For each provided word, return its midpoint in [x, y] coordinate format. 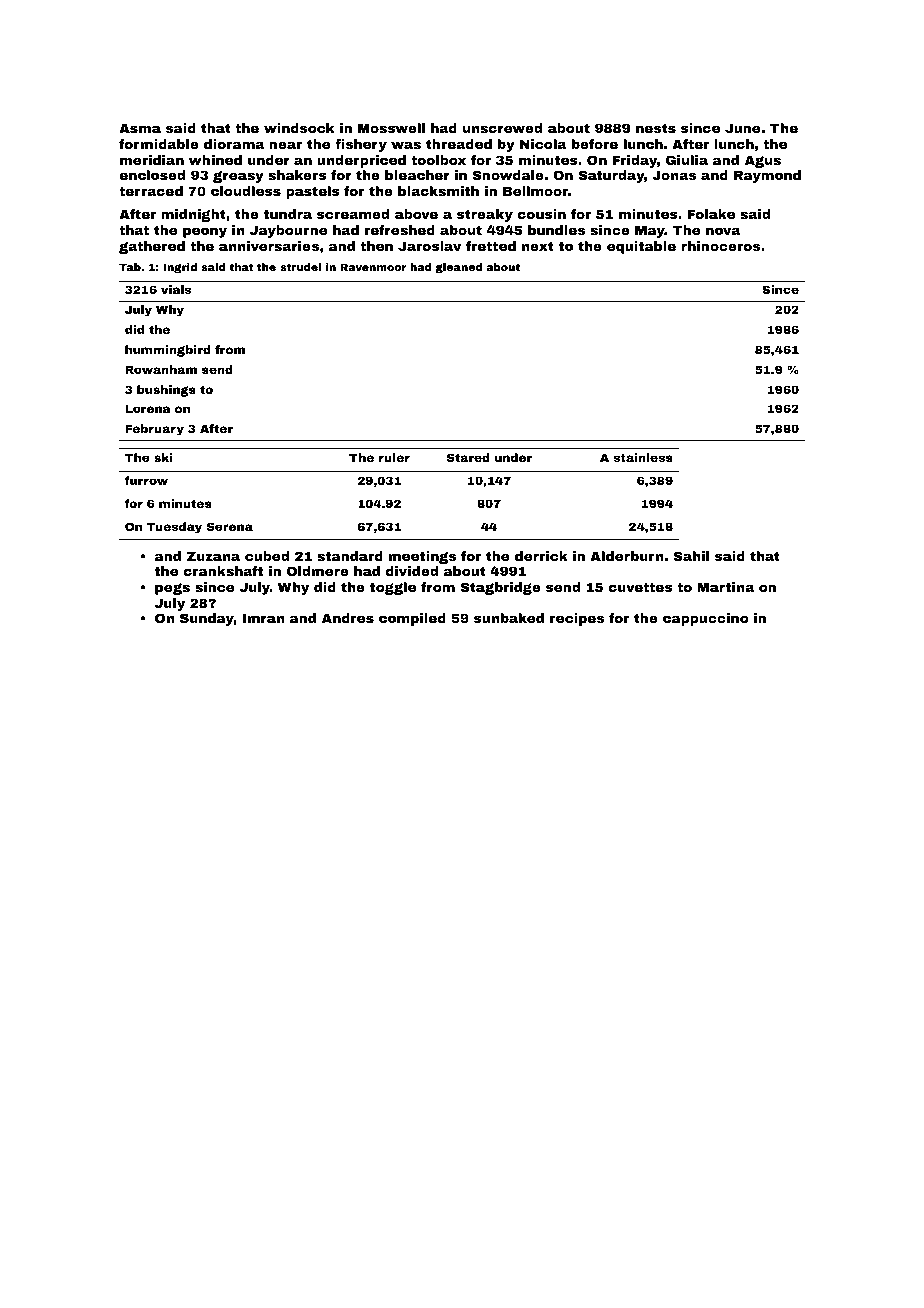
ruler [394, 457]
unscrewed [502, 128]
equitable [641, 247]
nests [656, 128]
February [154, 430]
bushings [166, 391]
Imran [264, 618]
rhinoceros [720, 246]
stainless [643, 457]
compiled [412, 619]
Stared [468, 457]
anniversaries [269, 246]
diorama [234, 144]
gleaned [458, 268]
